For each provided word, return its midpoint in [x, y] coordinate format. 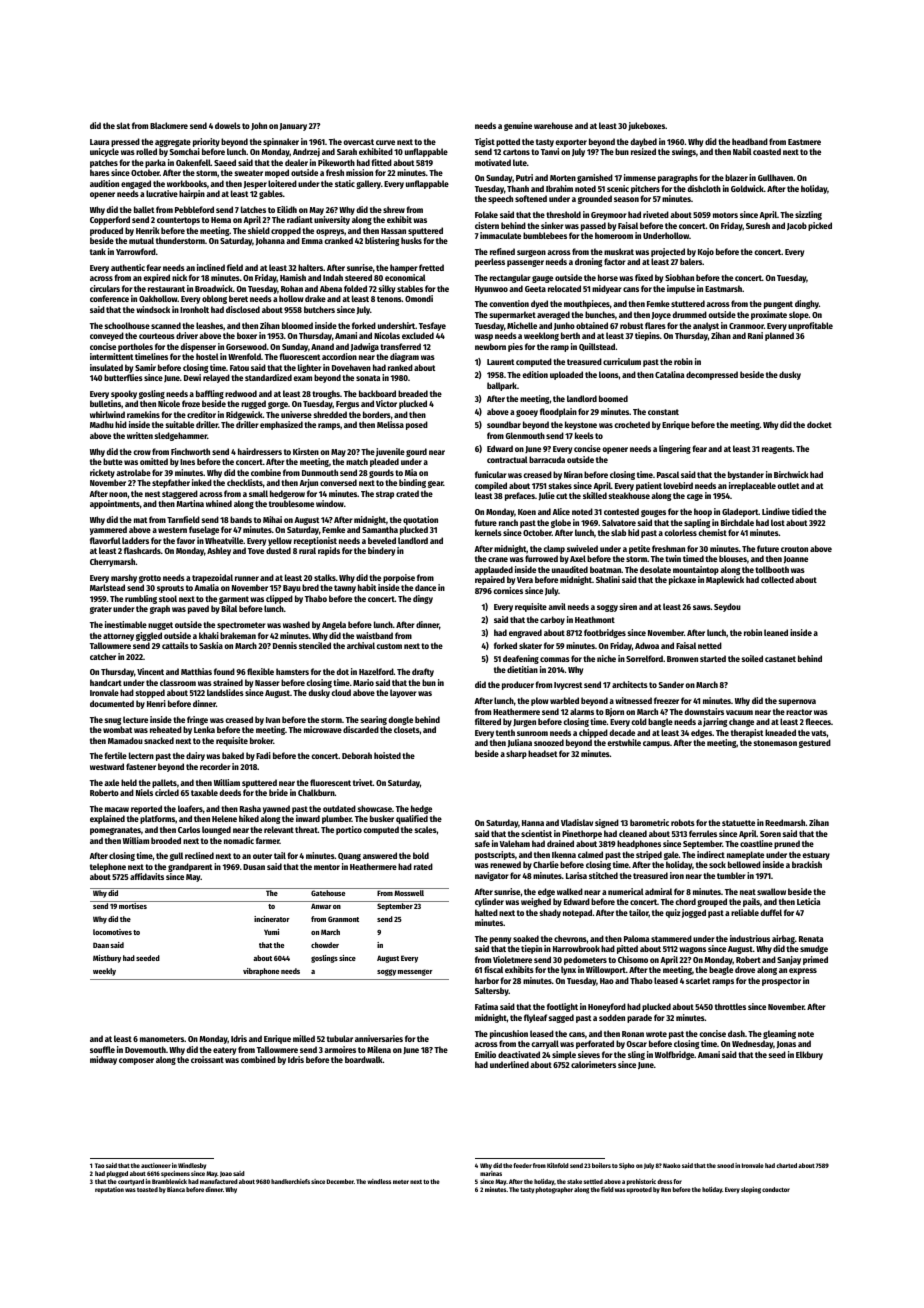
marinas [491, 1173]
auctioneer [156, 1165]
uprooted [639, 1190]
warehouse [553, 125]
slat [123, 125]
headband [750, 141]
